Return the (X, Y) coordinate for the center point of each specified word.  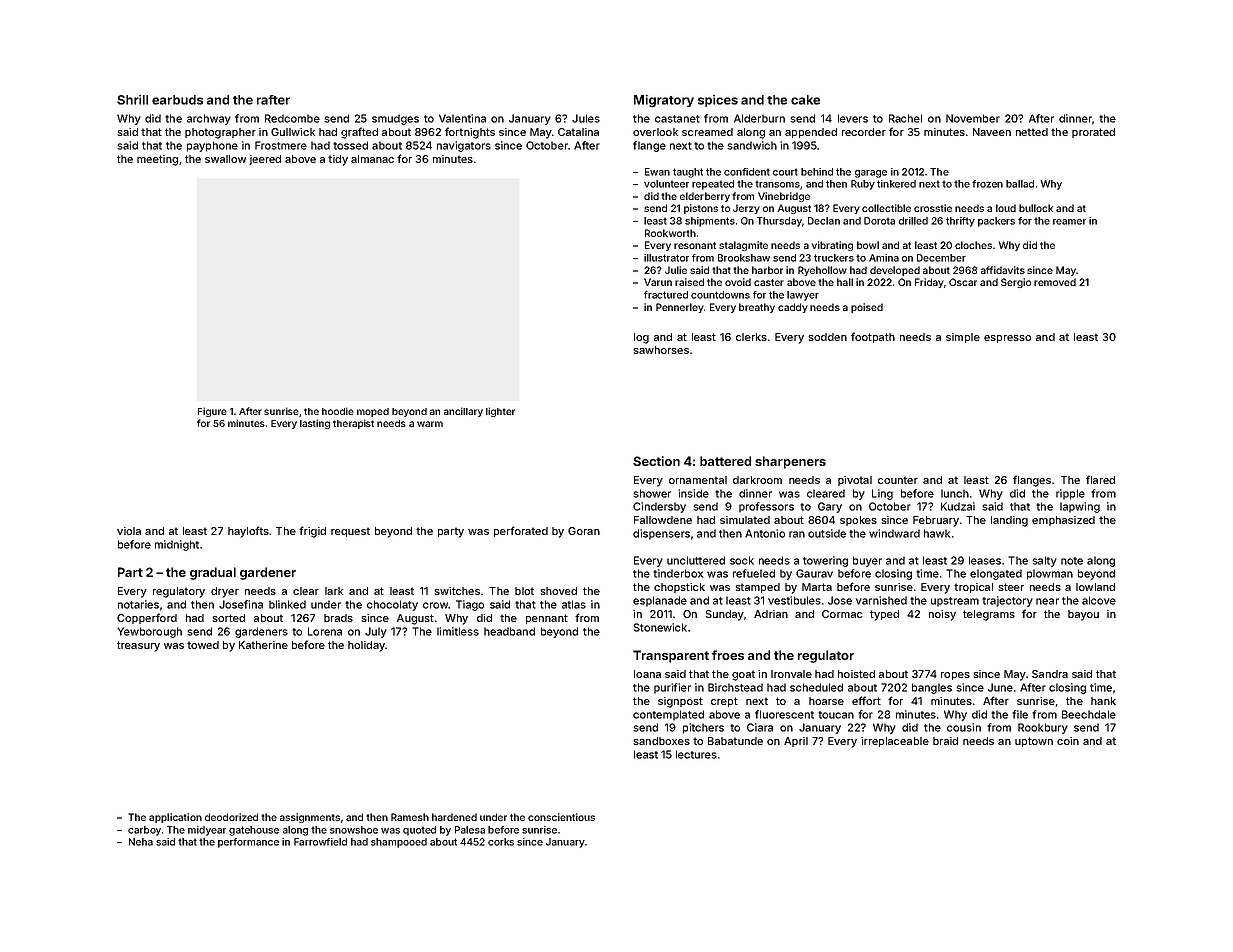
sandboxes (661, 741)
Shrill (132, 100)
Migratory (664, 101)
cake (805, 100)
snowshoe (354, 830)
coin (1068, 741)
